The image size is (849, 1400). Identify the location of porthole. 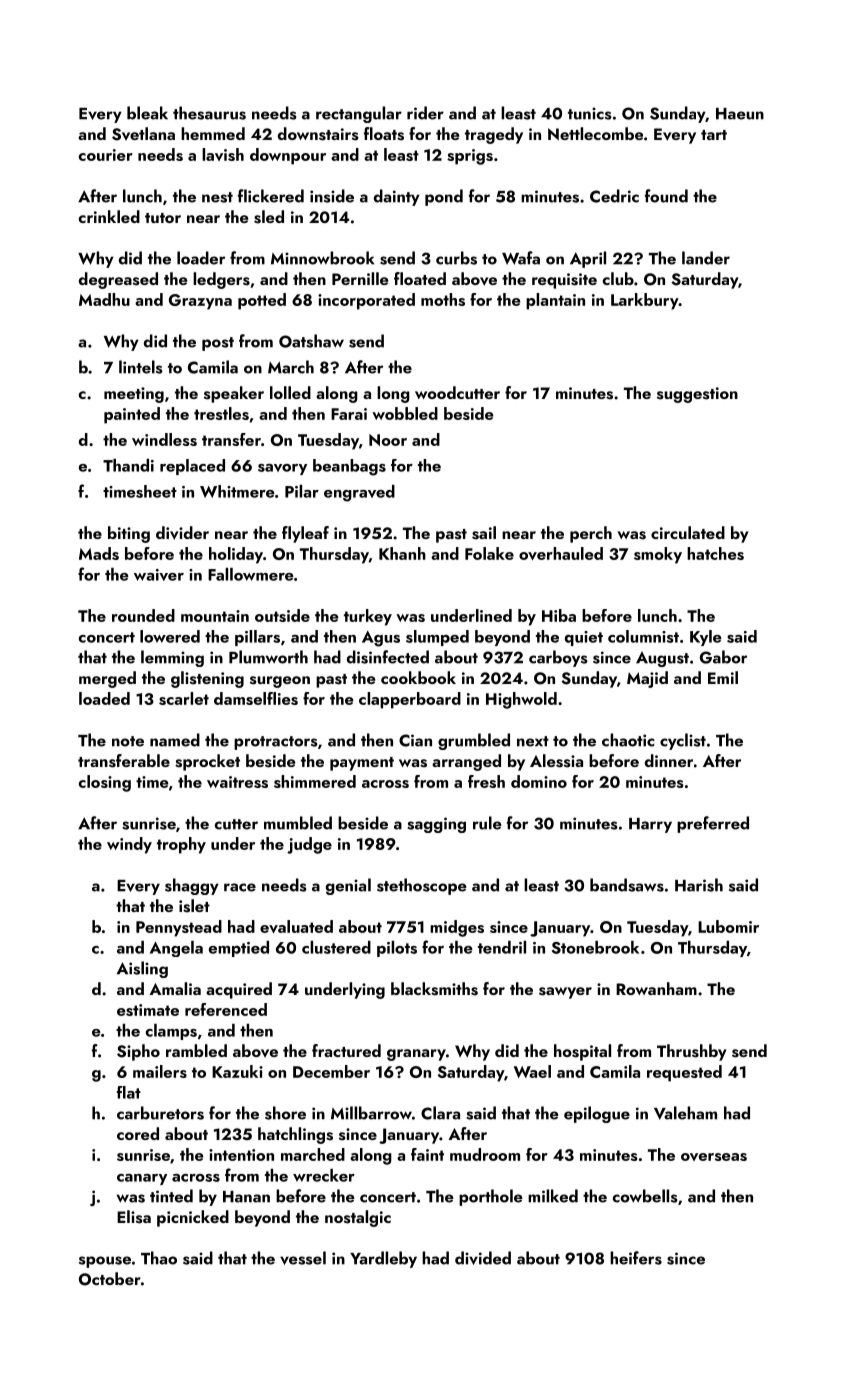
(491, 1197).
